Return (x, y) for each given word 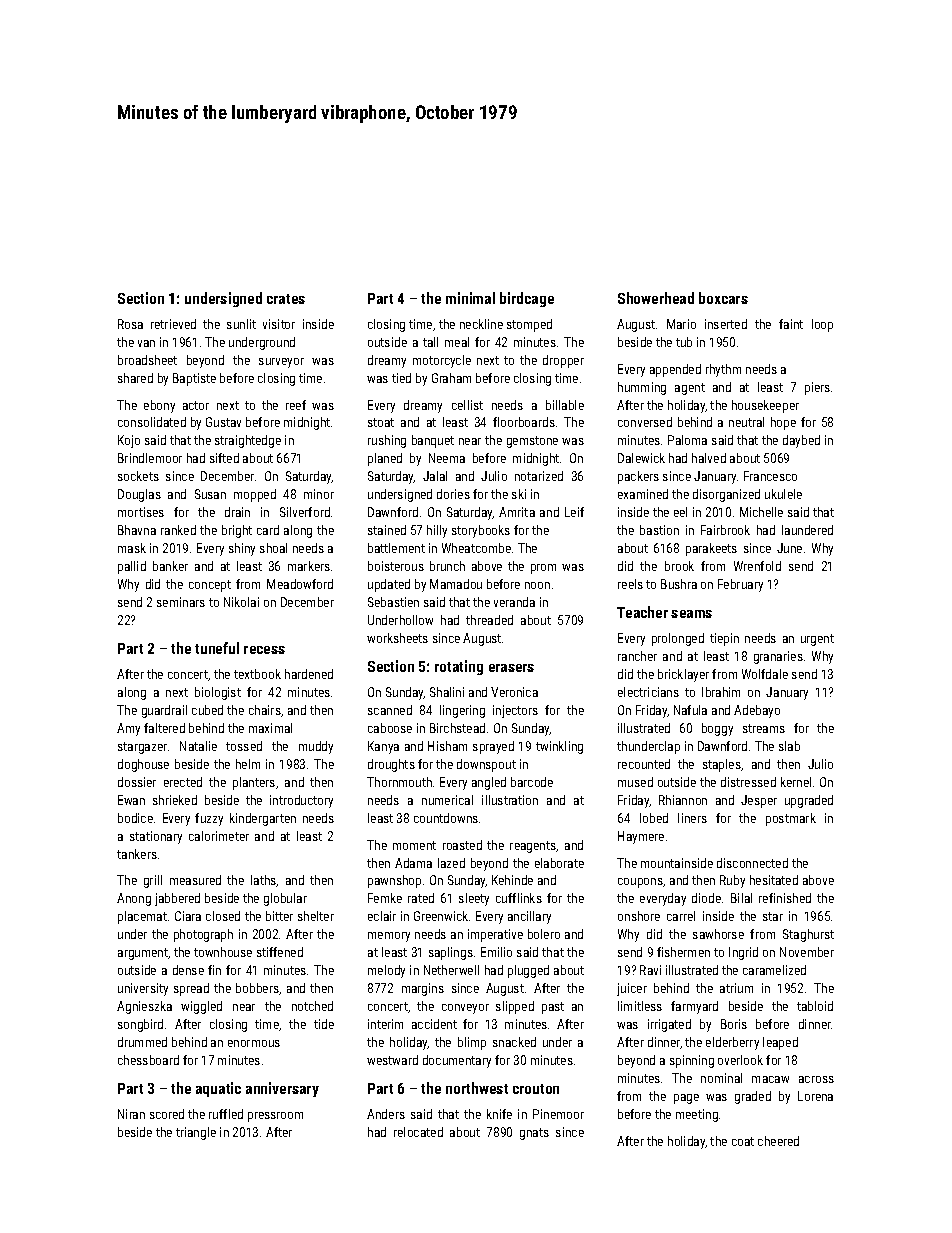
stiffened (280, 952)
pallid (132, 567)
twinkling (559, 747)
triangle (196, 1133)
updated (389, 585)
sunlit (241, 324)
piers (817, 388)
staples (722, 765)
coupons (640, 883)
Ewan (131, 800)
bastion (659, 530)
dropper (563, 361)
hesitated (774, 880)
